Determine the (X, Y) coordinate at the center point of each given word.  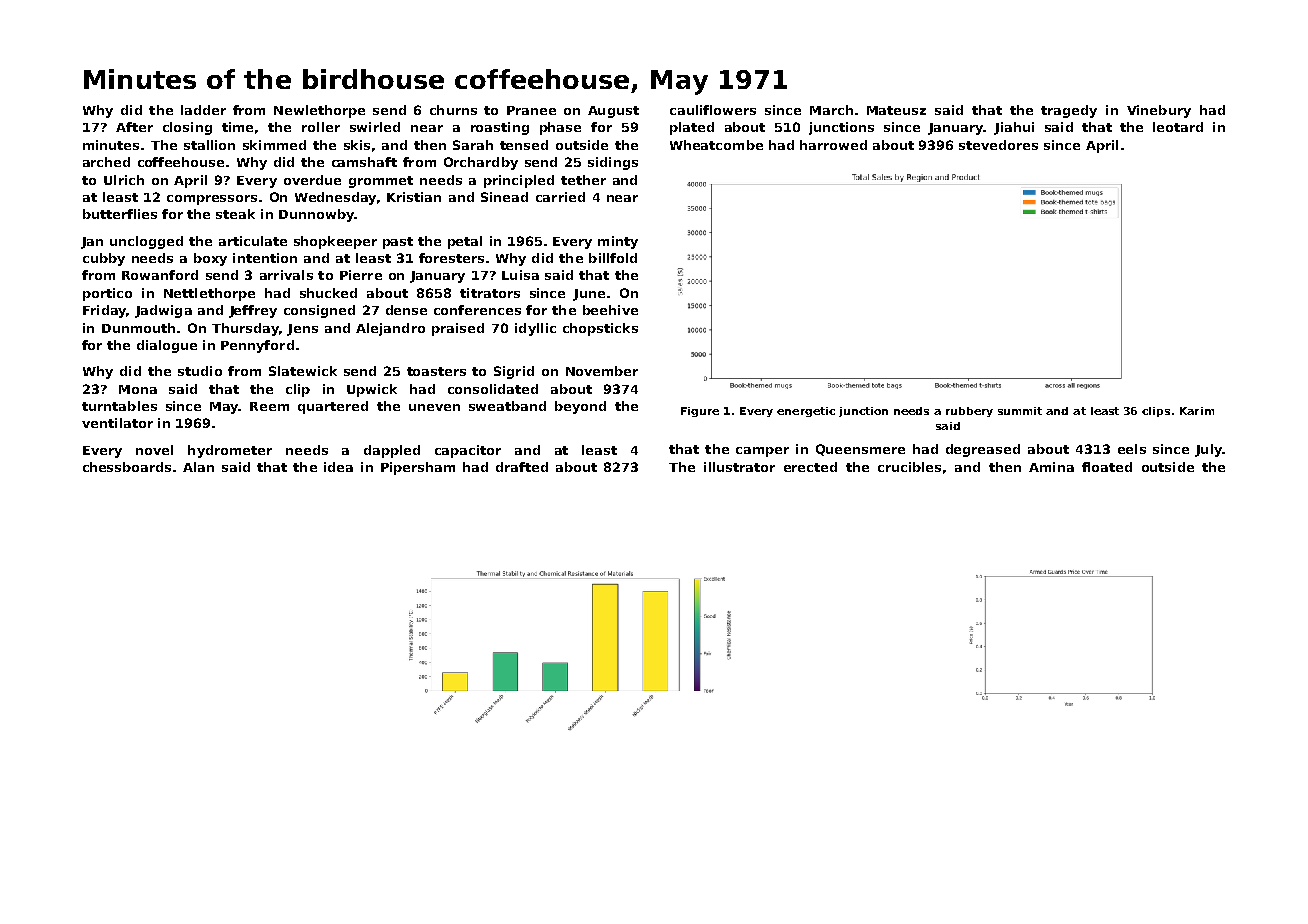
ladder (203, 110)
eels (1132, 449)
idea (338, 467)
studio (200, 371)
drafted (522, 467)
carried (560, 197)
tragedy (1069, 111)
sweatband (507, 406)
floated (1107, 467)
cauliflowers (713, 110)
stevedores (998, 145)
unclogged (146, 242)
